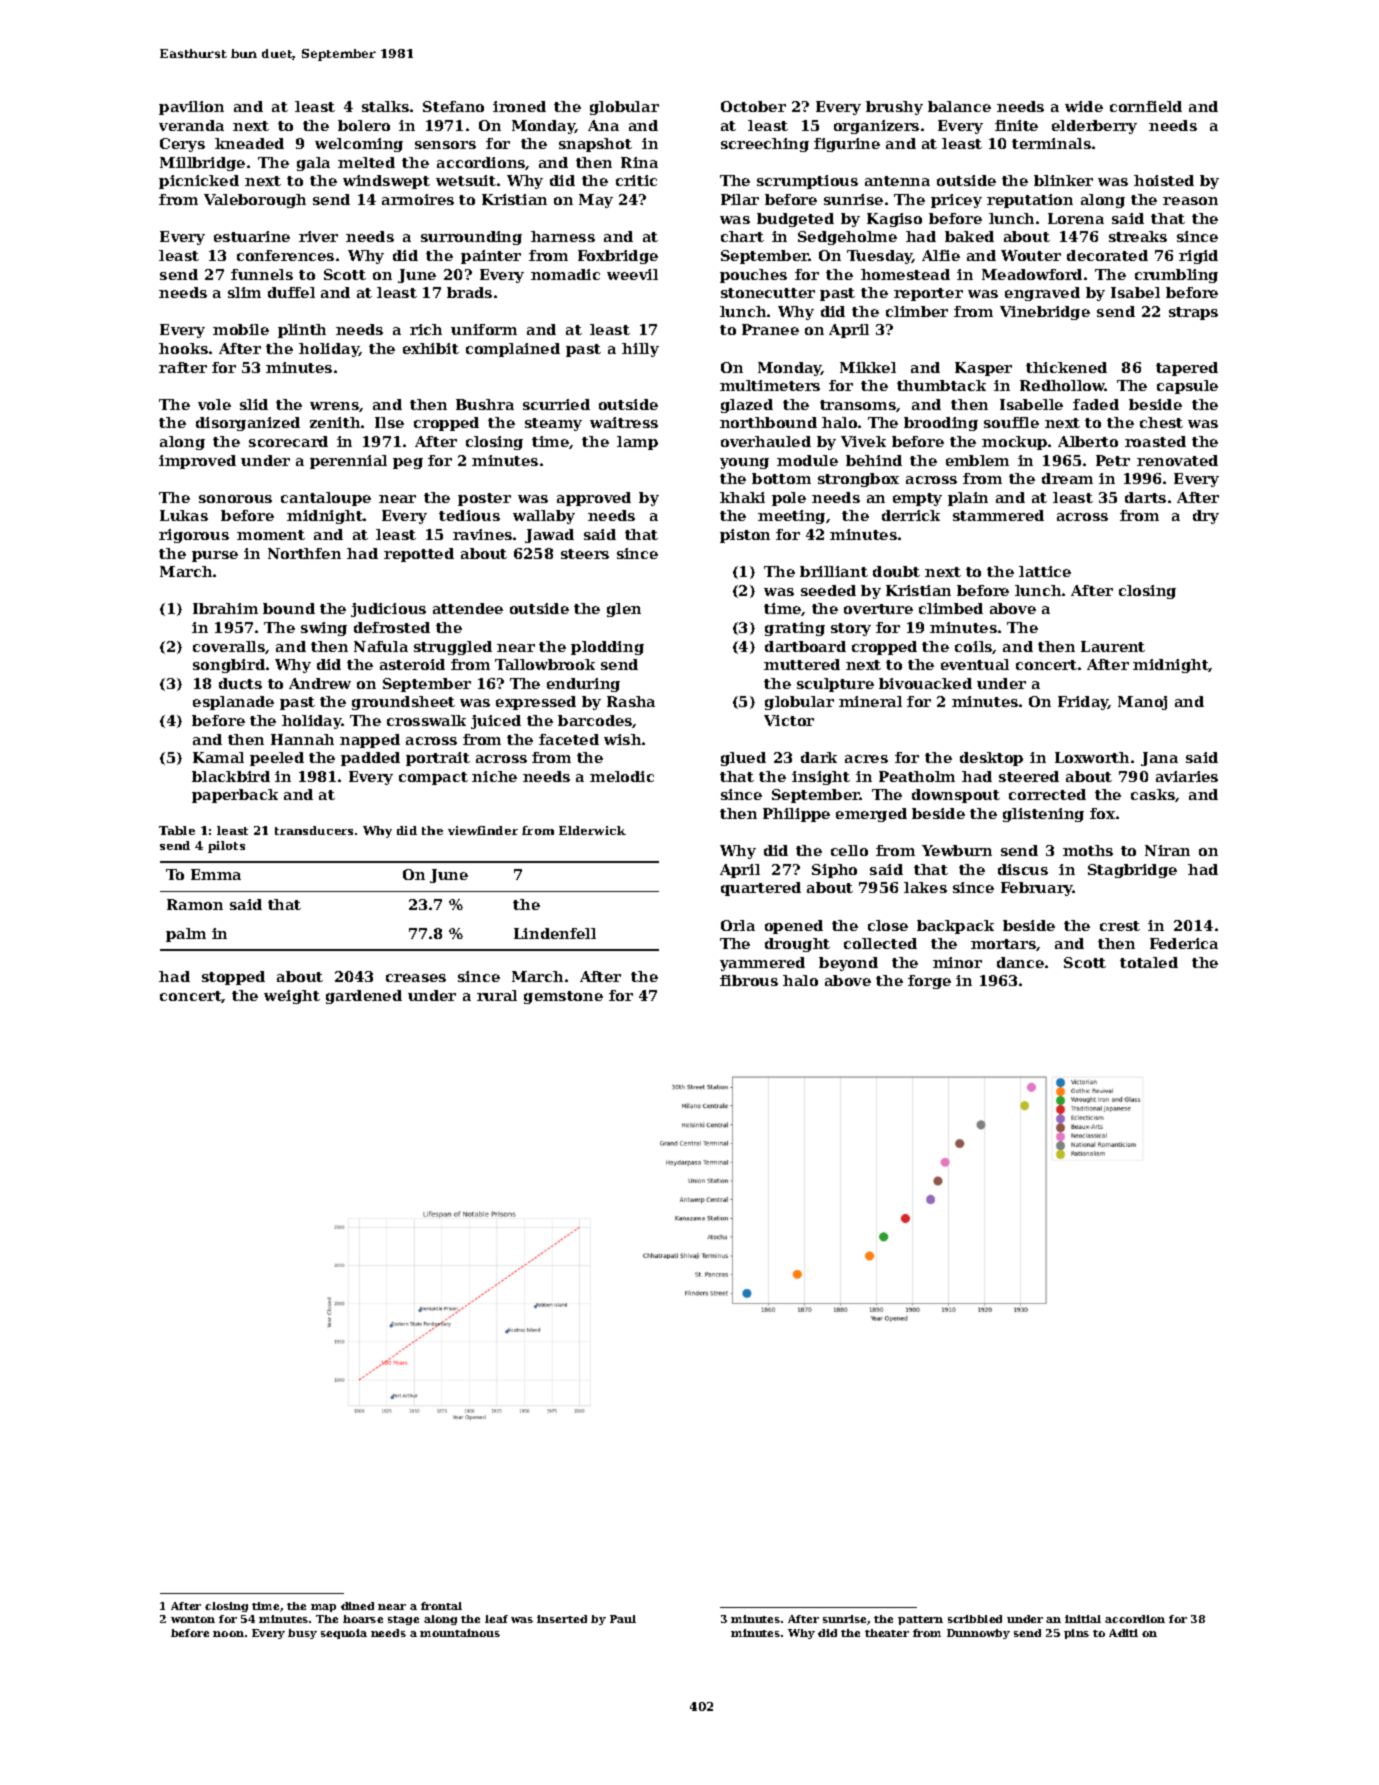  What do you see at coordinates (1047, 794) in the page?
I see `corrected` at bounding box center [1047, 794].
